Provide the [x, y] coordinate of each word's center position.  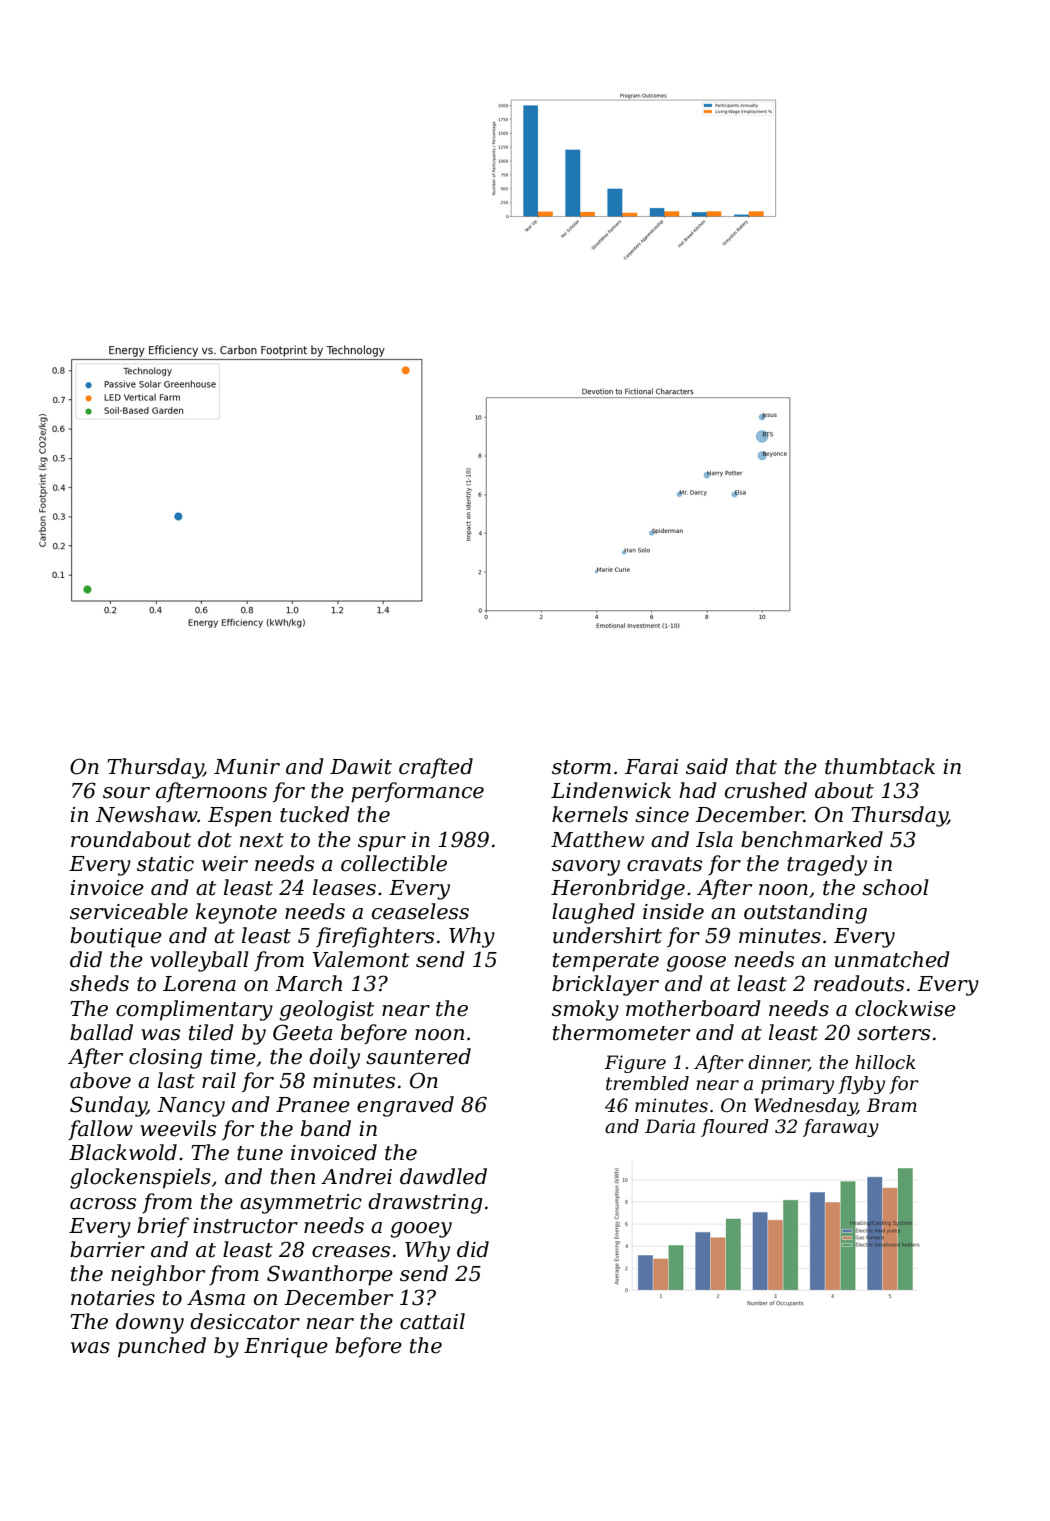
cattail [432, 1321]
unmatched [892, 959]
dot [215, 839]
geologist [326, 1010]
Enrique [286, 1348]
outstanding [805, 913]
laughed [593, 913]
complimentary [194, 1010]
